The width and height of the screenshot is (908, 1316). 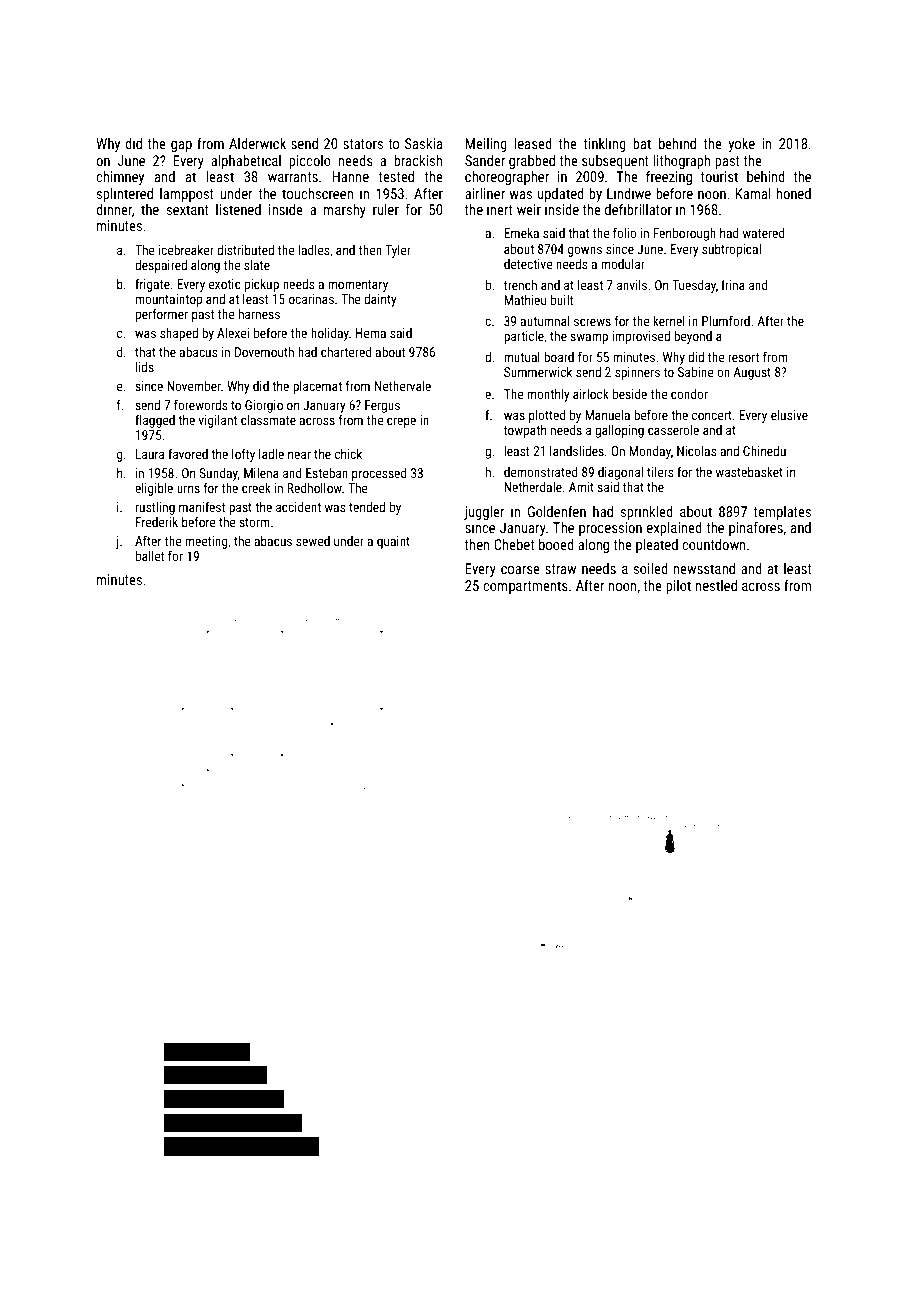 What do you see at coordinates (238, 209) in the screenshot?
I see `listened` at bounding box center [238, 209].
